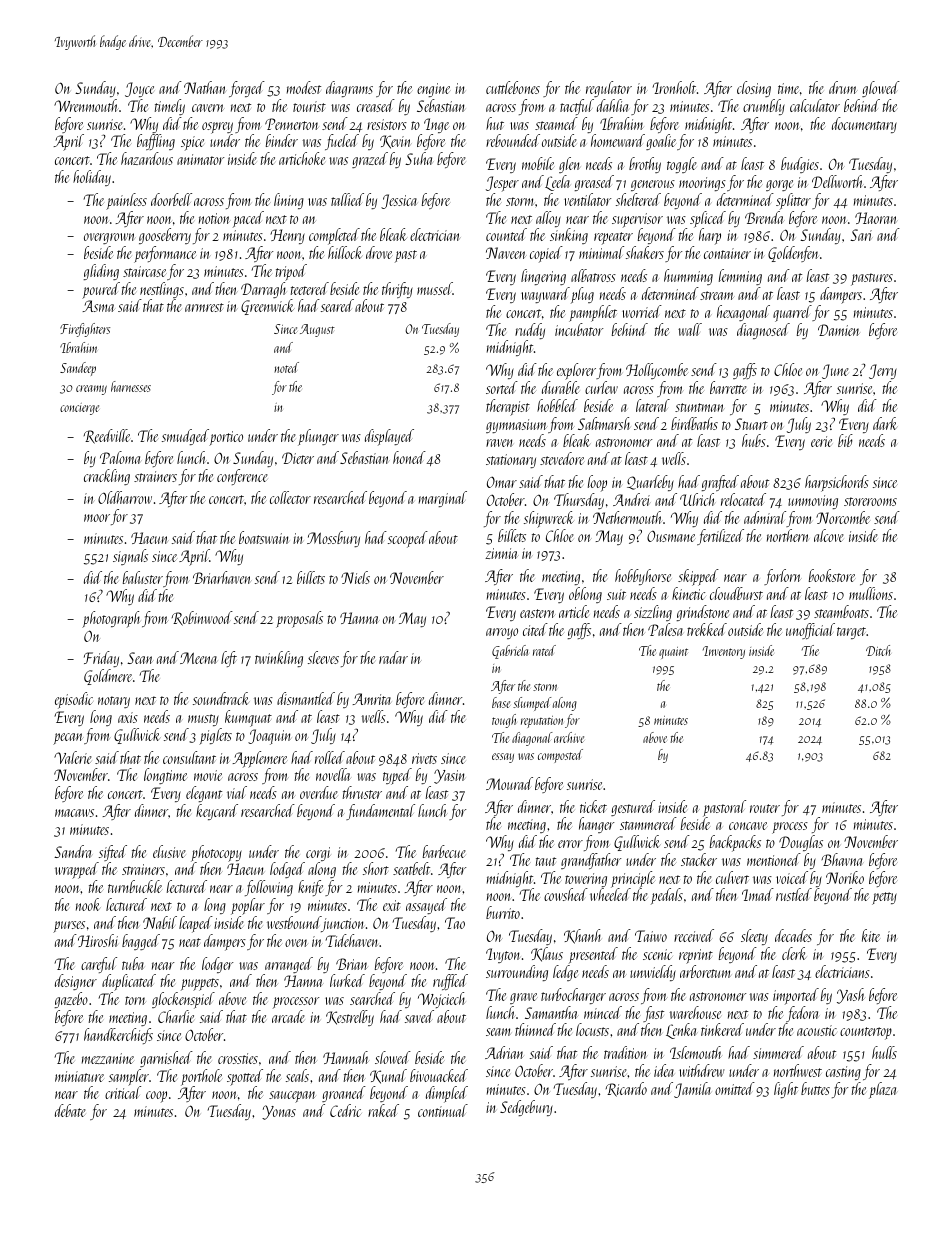 Image resolution: width=952 pixels, height=1233 pixels. I want to click on photocopy, so click(216, 854).
